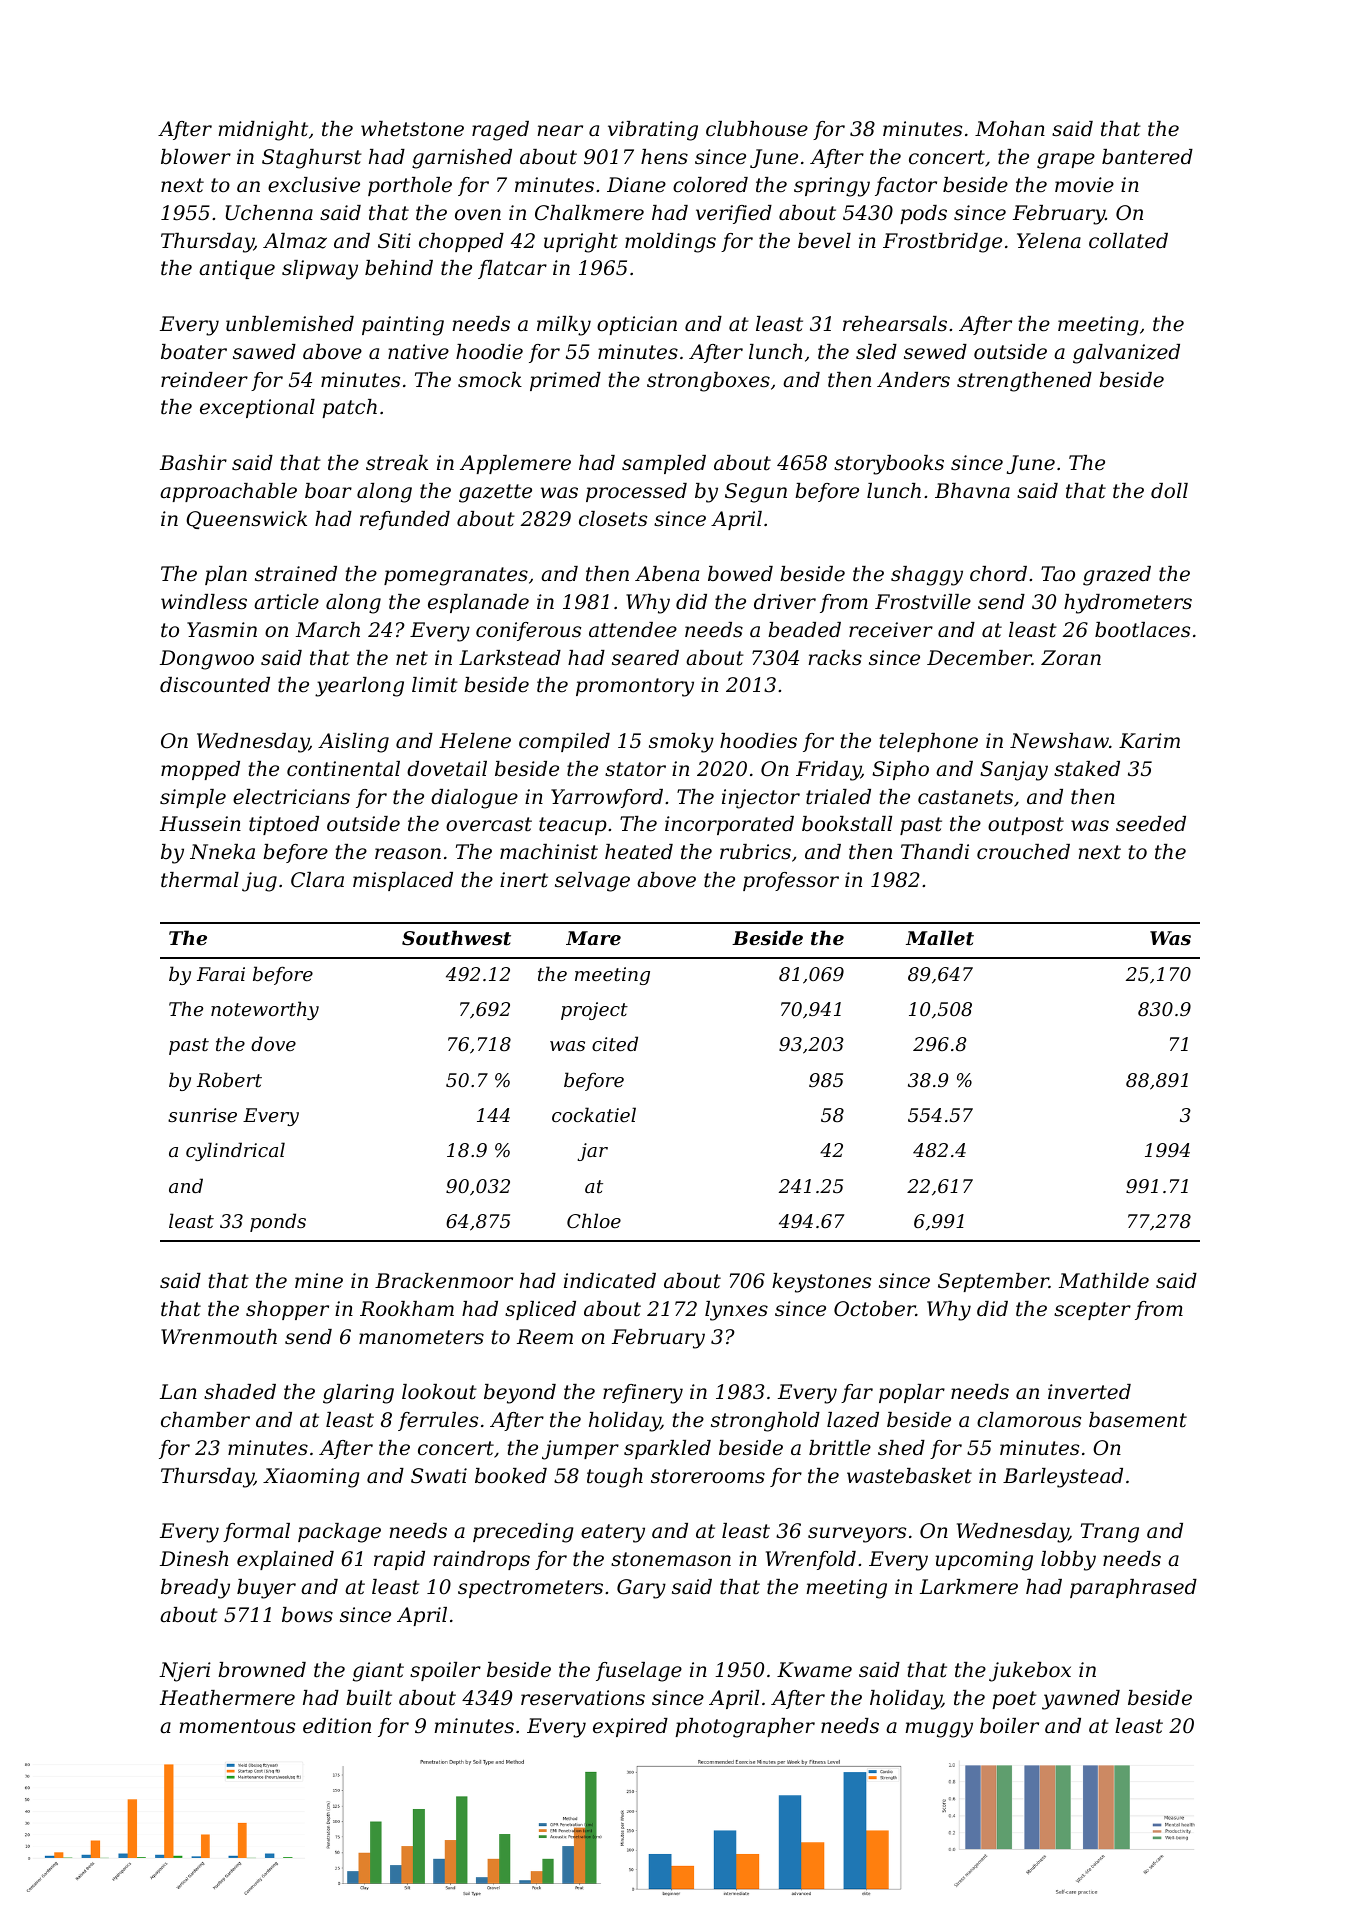  I want to click on blower, so click(196, 156).
